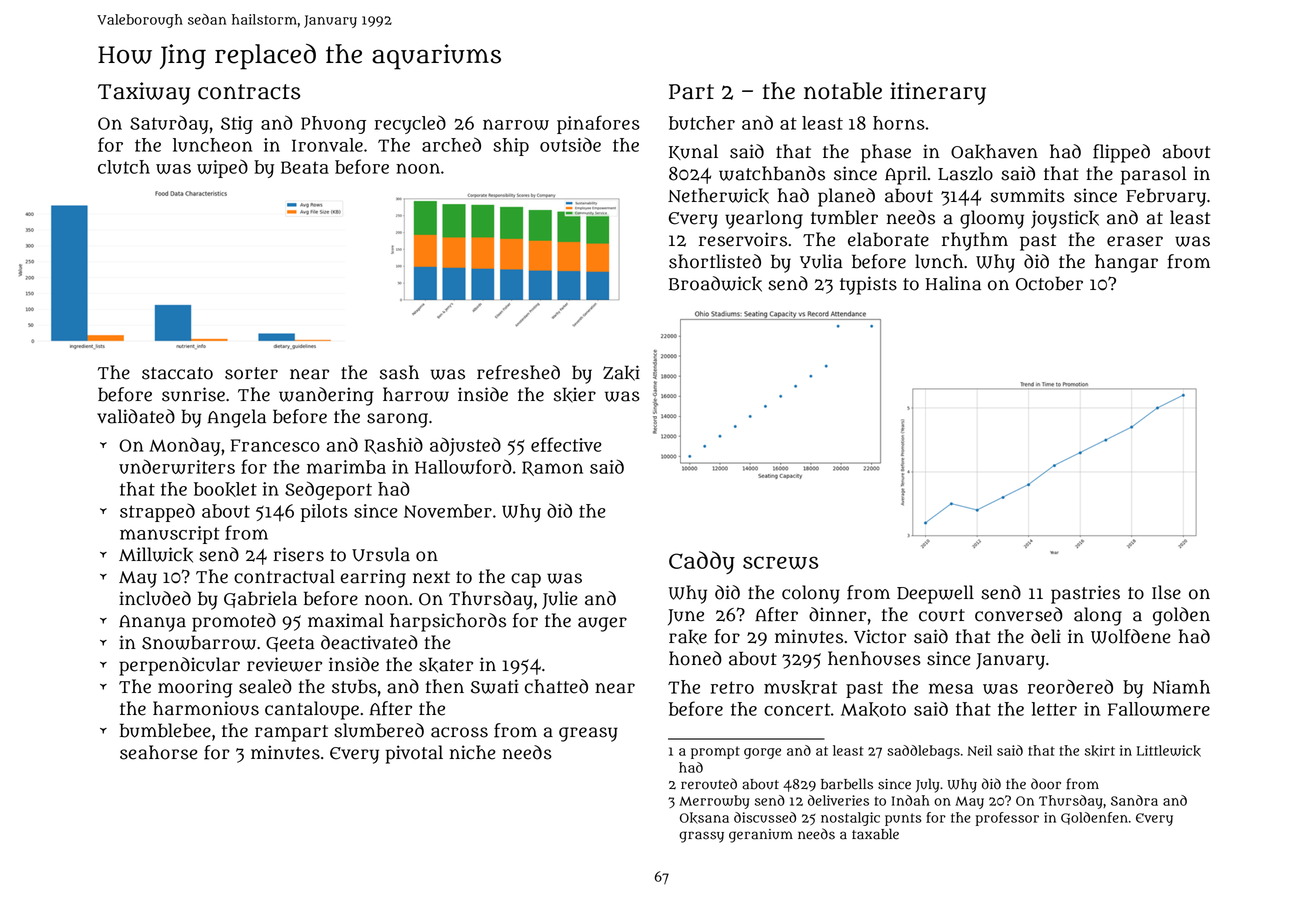  Describe the element at coordinates (249, 92) in the page. I see `contracts` at that location.
